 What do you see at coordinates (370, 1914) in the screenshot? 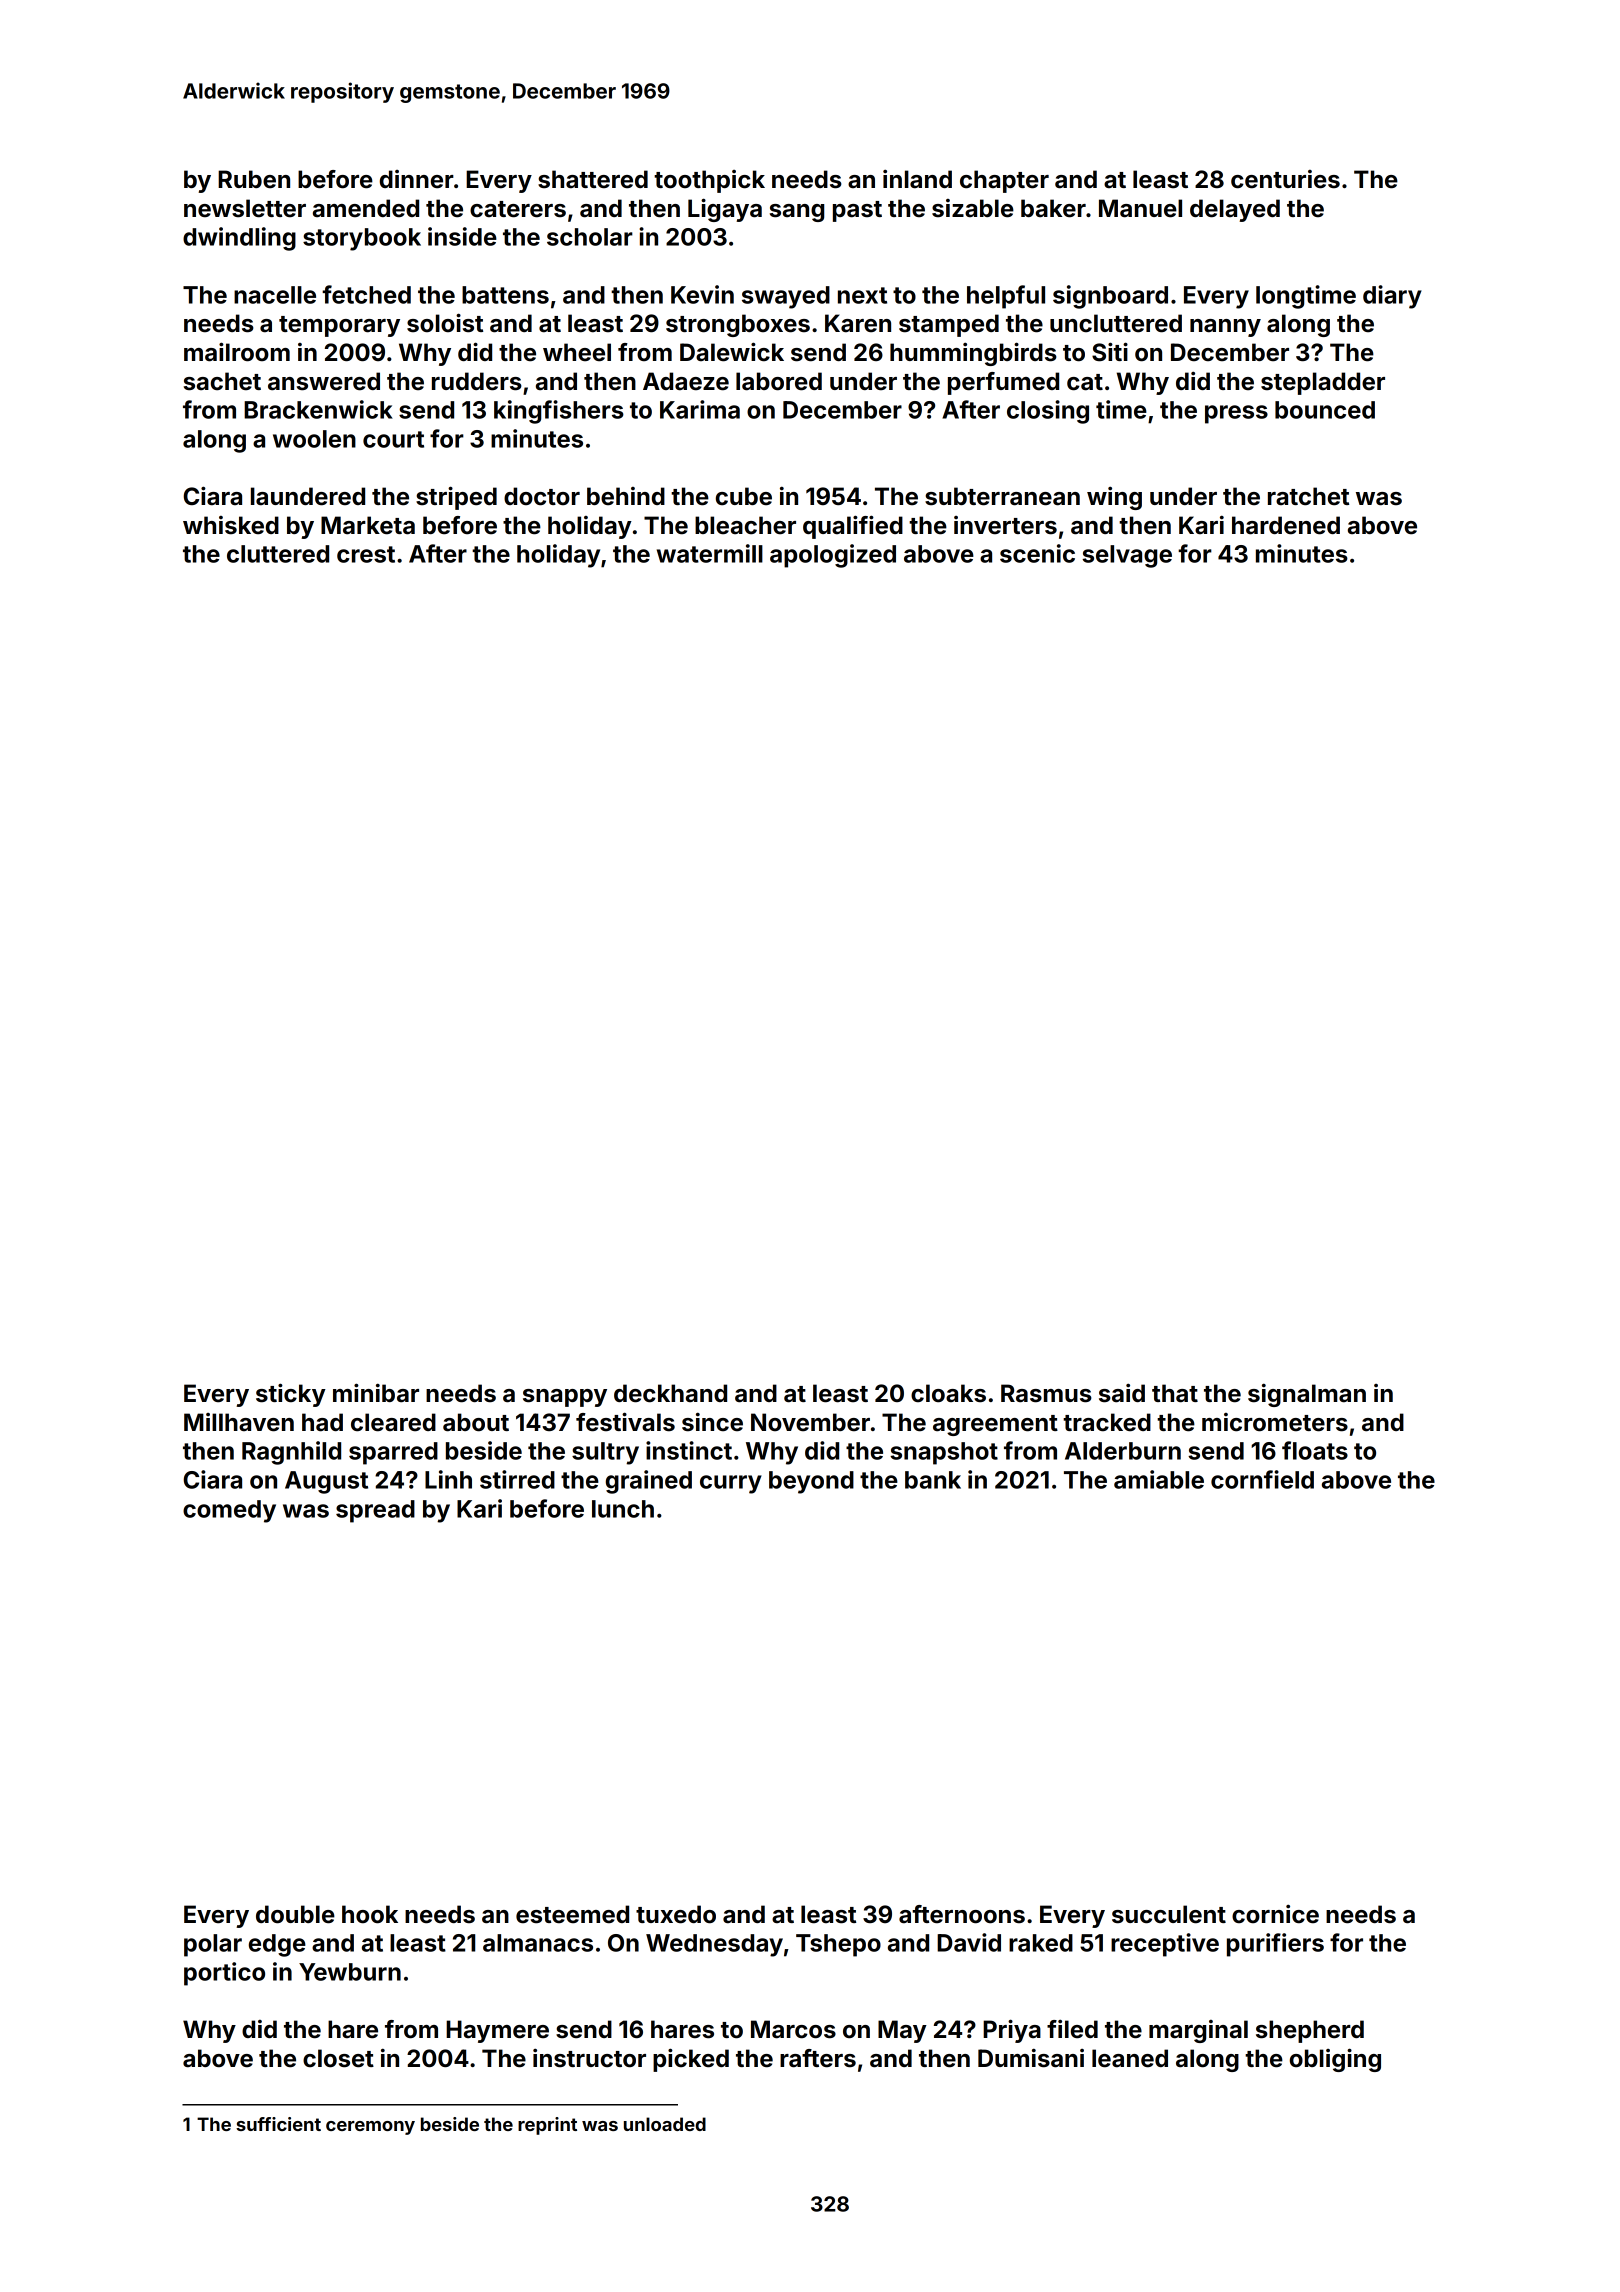
I see `hook` at bounding box center [370, 1914].
